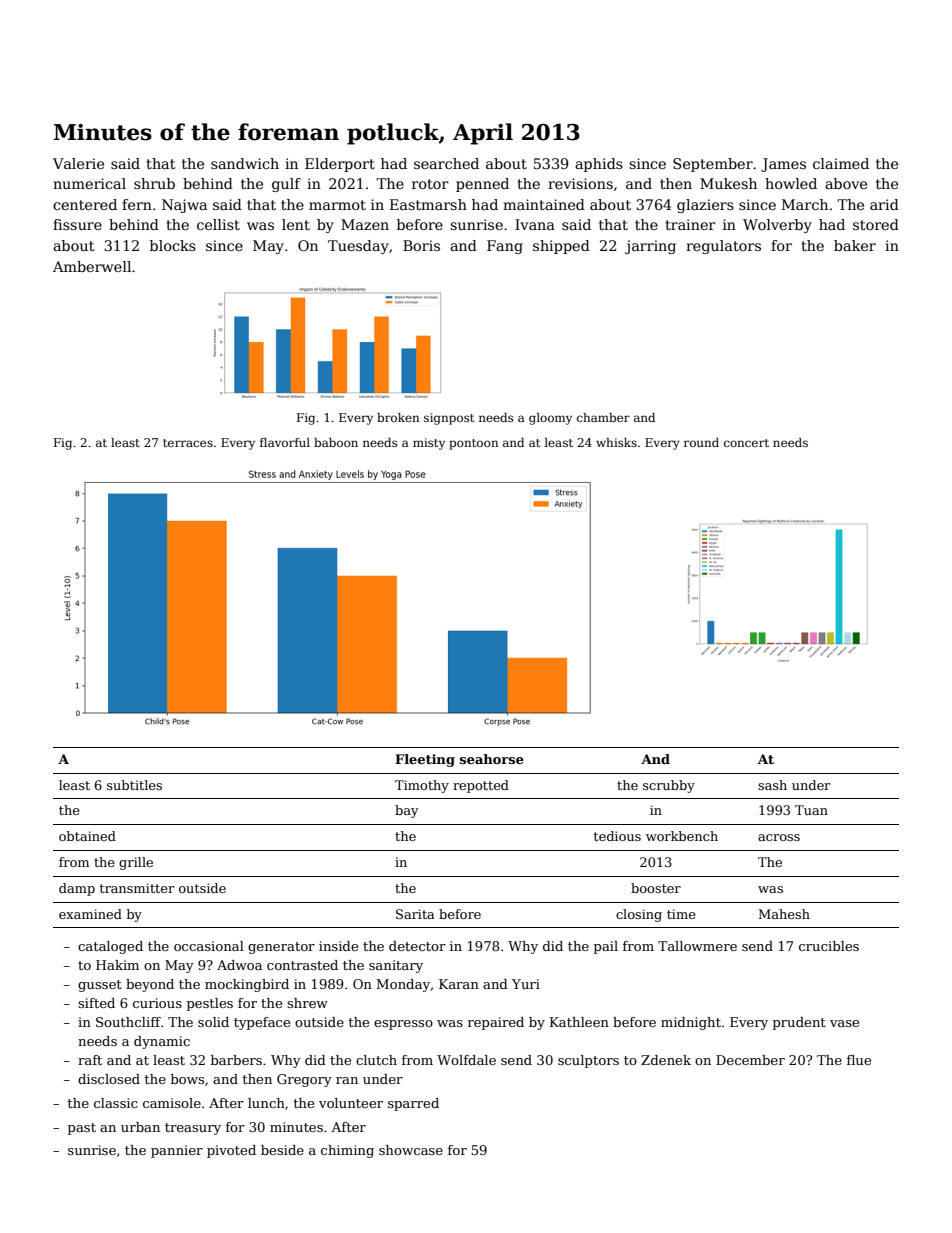 The image size is (952, 1233). What do you see at coordinates (841, 163) in the screenshot?
I see `claimed` at bounding box center [841, 163].
